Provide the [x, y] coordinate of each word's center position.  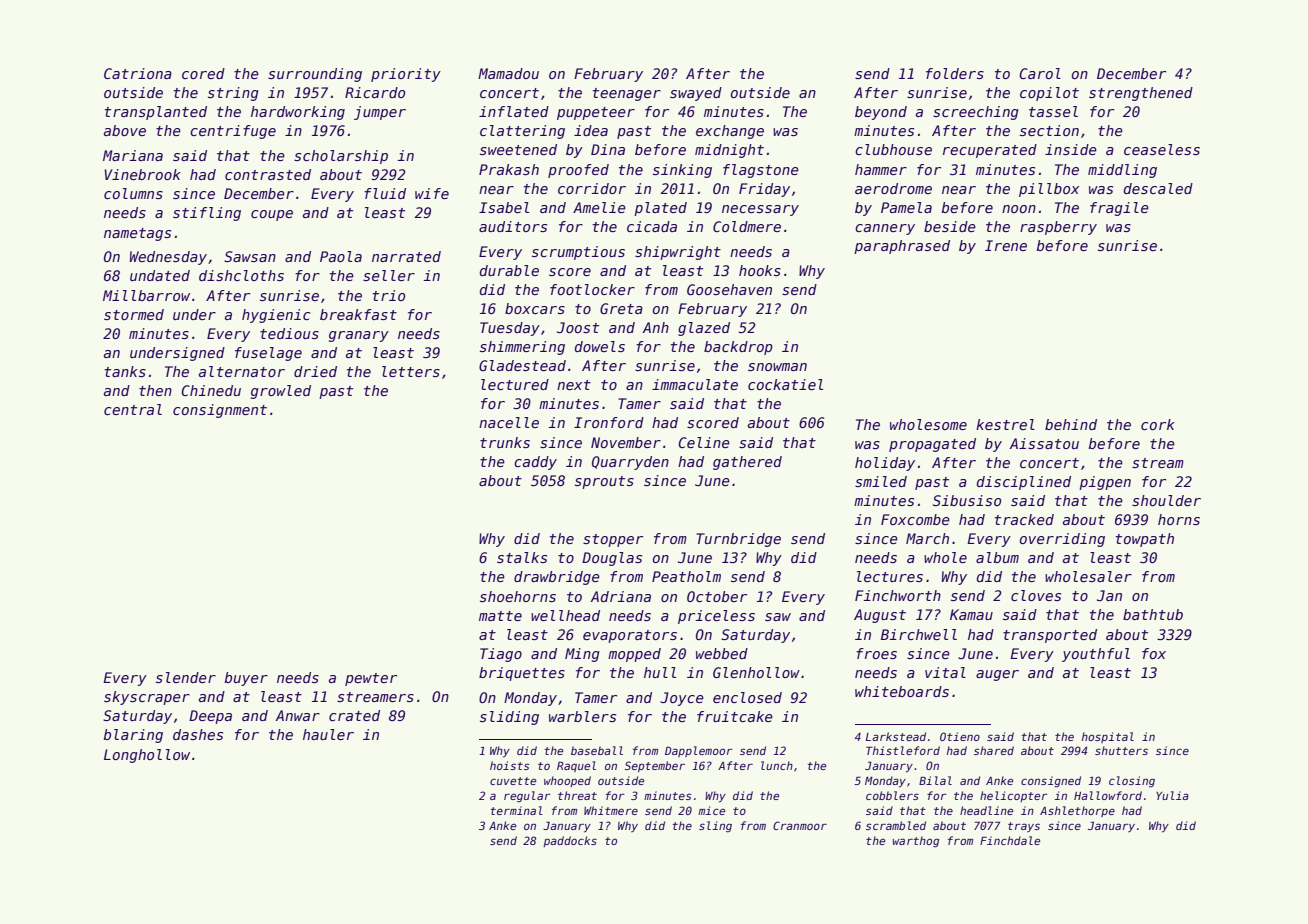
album [997, 557]
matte [500, 616]
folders [955, 73]
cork [1158, 424]
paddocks [570, 841]
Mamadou [508, 73]
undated [160, 275]
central [133, 409]
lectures [890, 576]
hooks [760, 270]
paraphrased [902, 247]
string [233, 94]
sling [715, 827]
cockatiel [785, 384]
